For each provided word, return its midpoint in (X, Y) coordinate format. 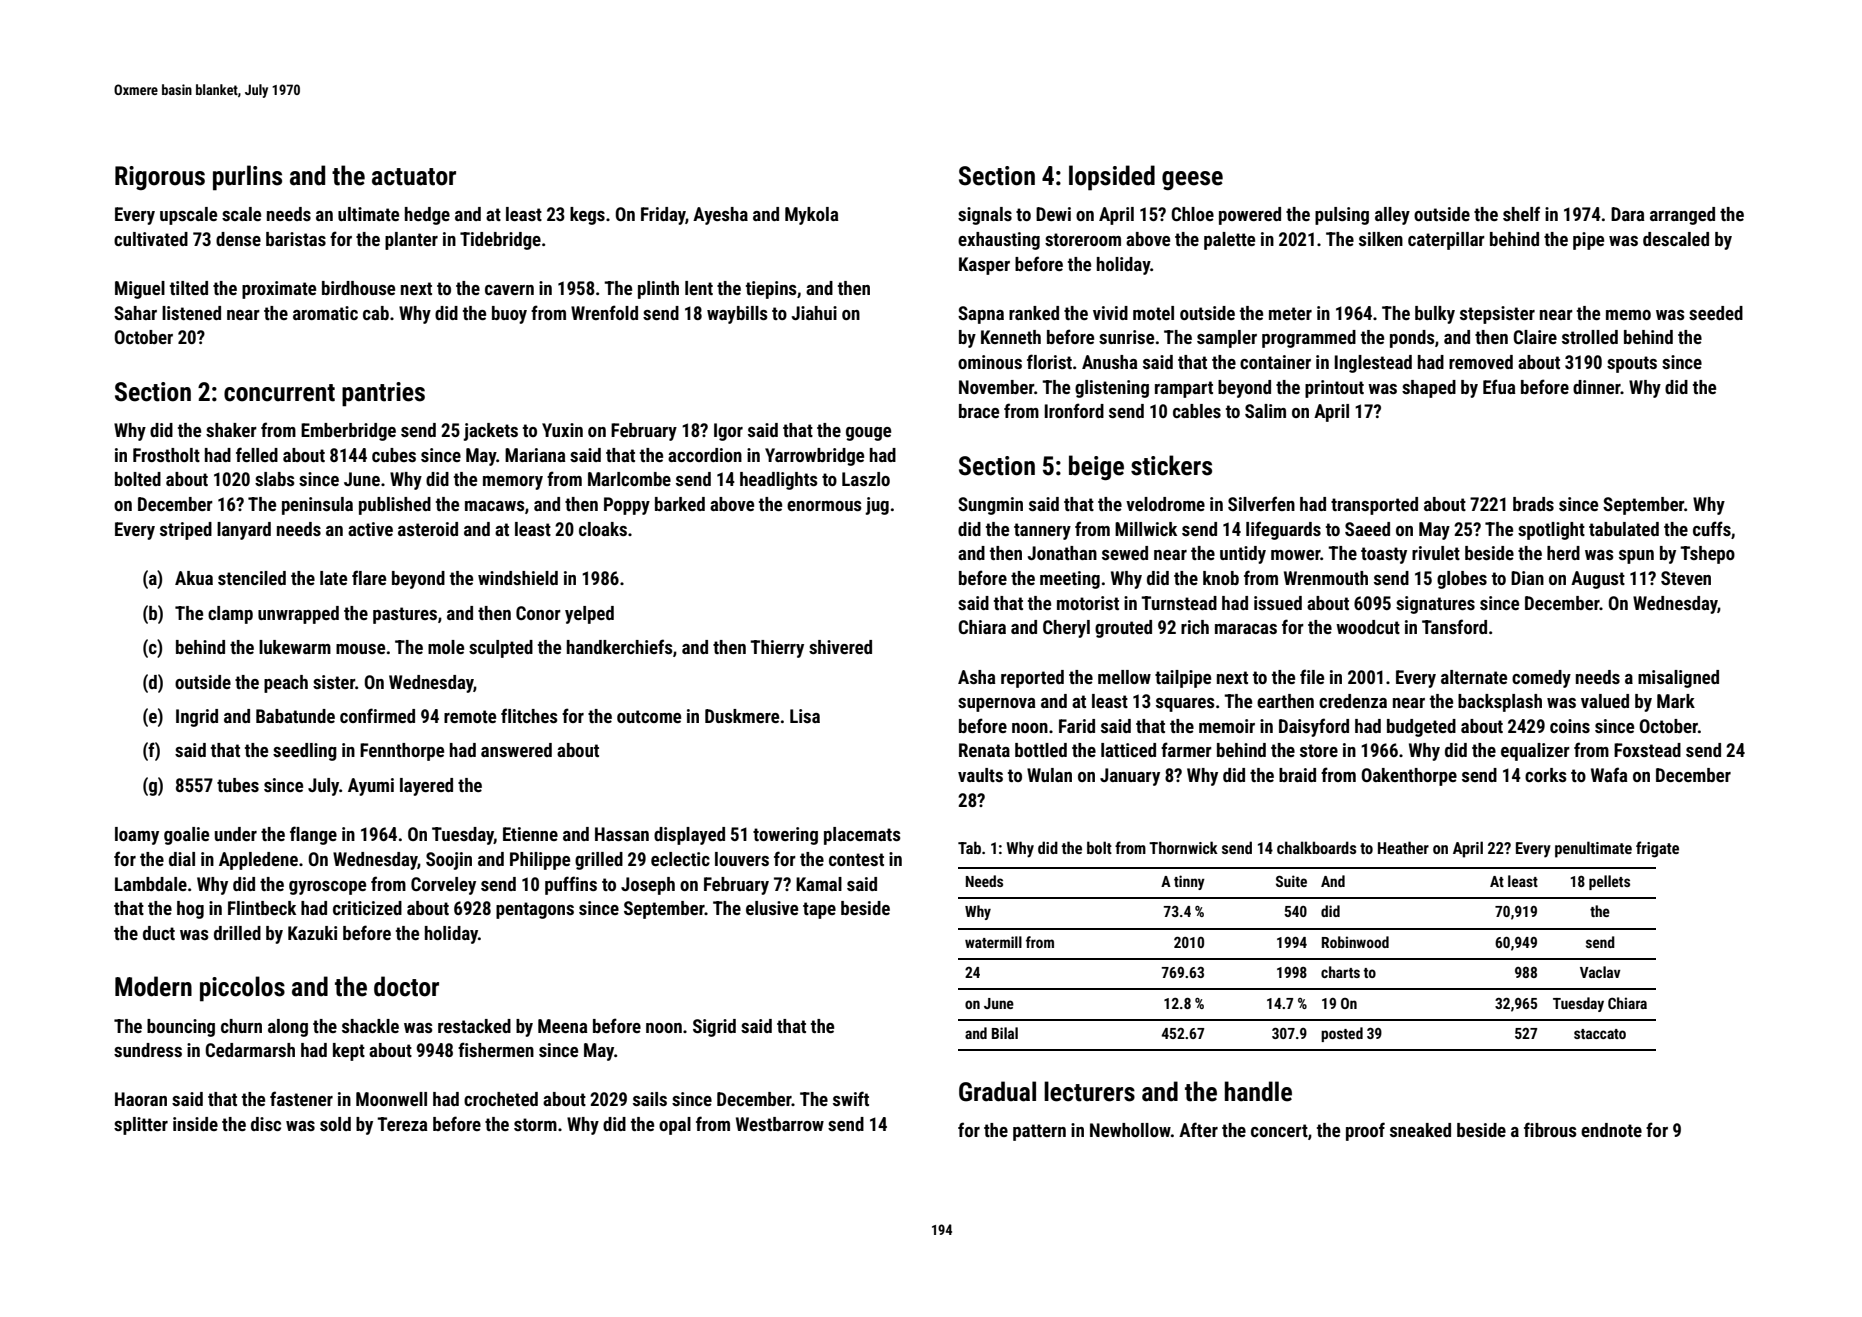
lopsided (1112, 178)
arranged (1682, 216)
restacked (474, 1026)
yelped (589, 615)
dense (238, 239)
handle (1258, 1091)
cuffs (1712, 528)
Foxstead (1647, 750)
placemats (862, 836)
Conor (538, 613)
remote (470, 716)
